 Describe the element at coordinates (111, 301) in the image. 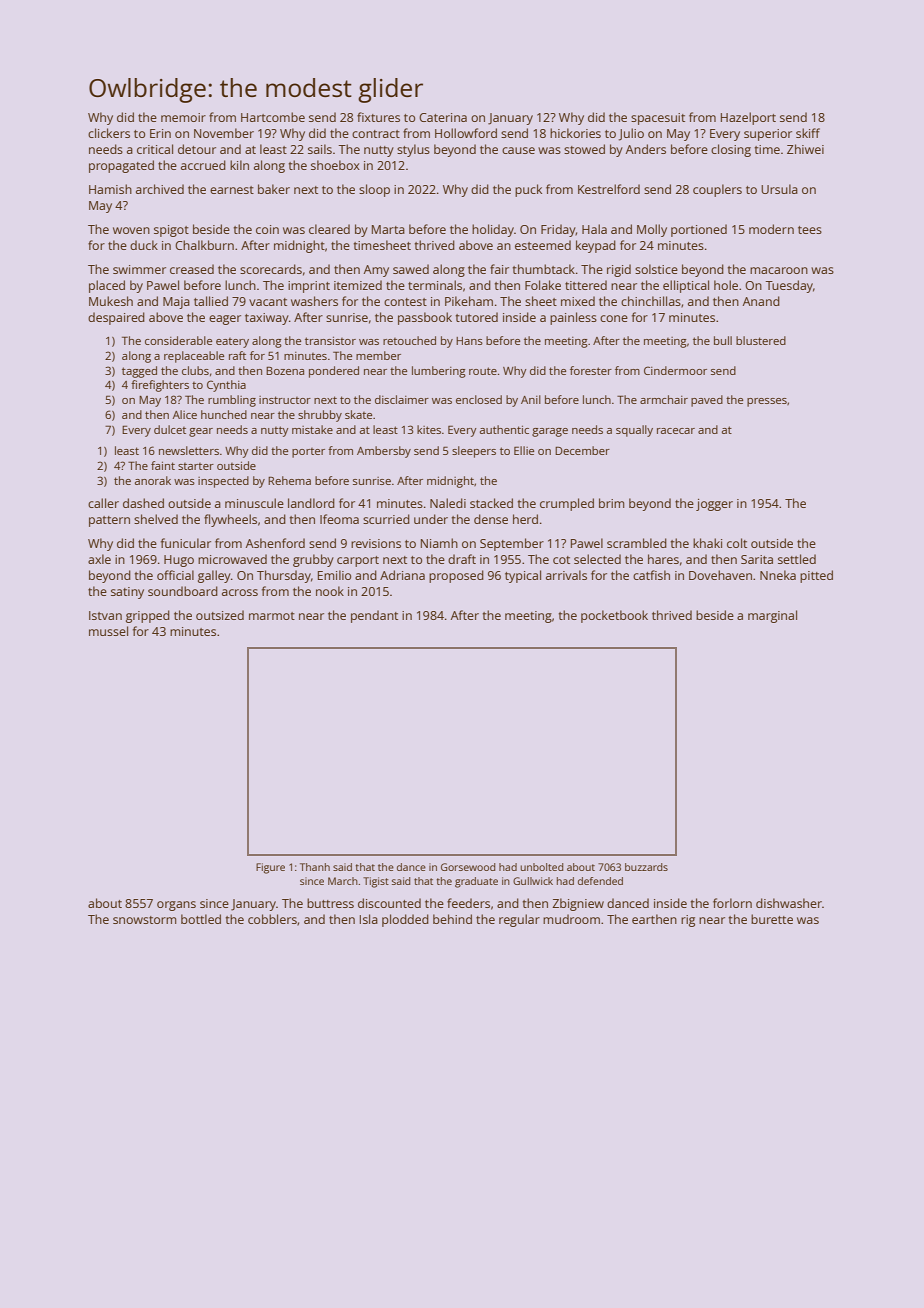

I see `Mukesh` at that location.
